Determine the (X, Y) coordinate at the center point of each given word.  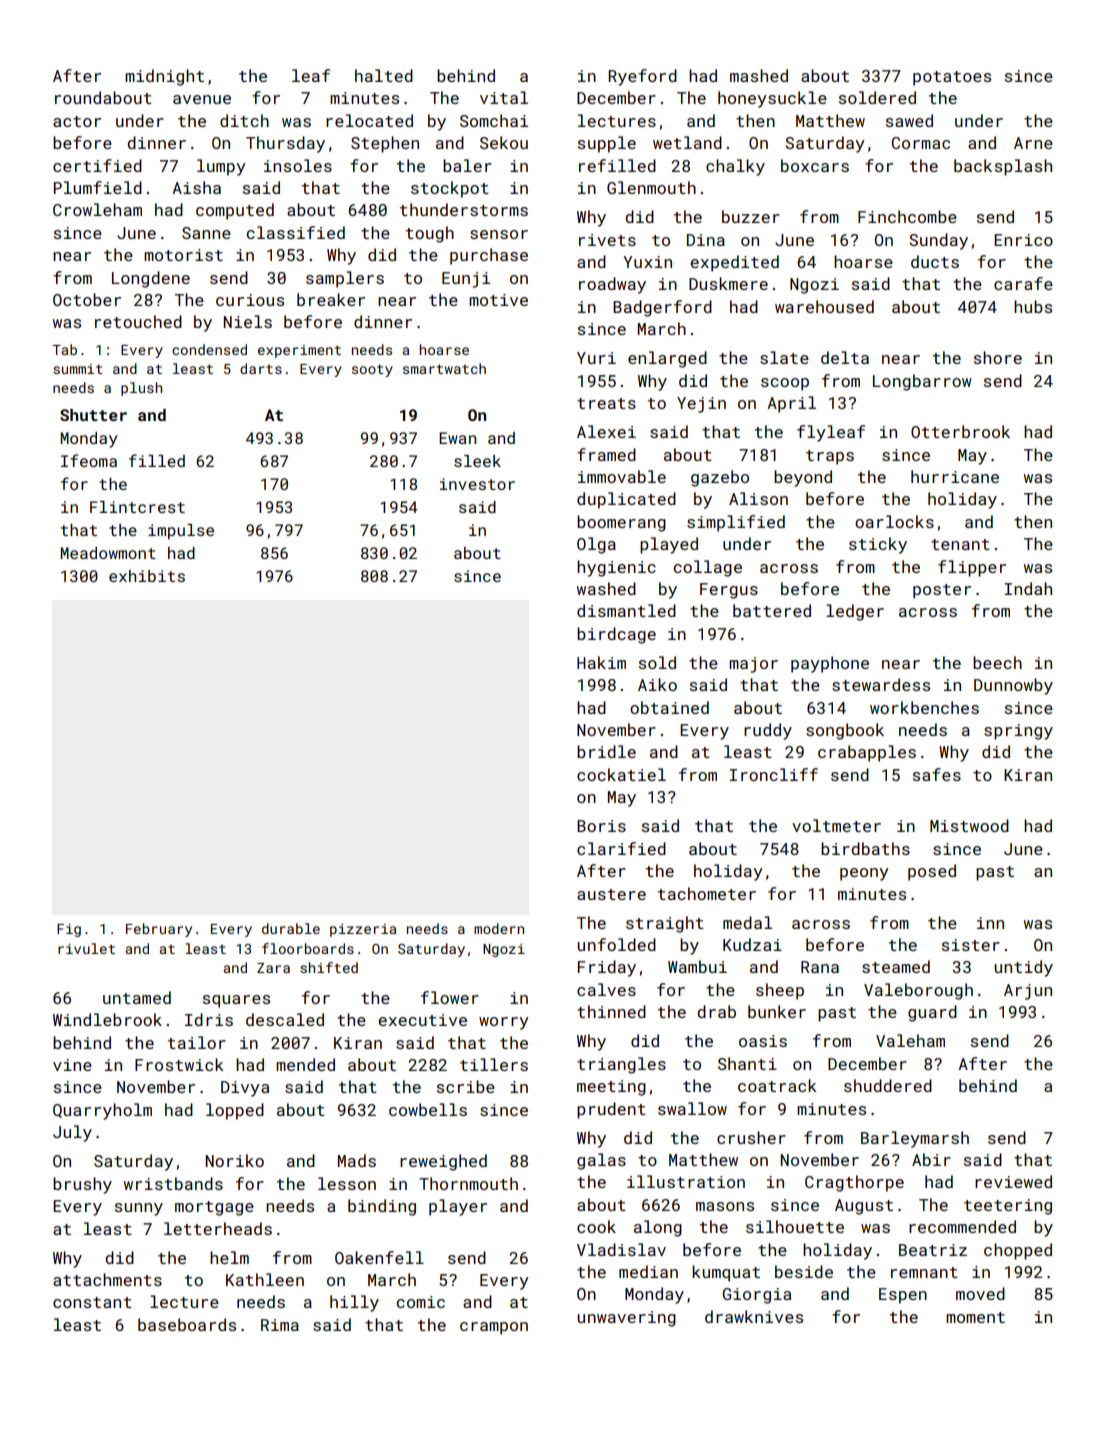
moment (975, 1317)
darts (261, 368)
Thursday (285, 144)
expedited (734, 263)
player (458, 1207)
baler (467, 165)
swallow (692, 1108)
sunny (139, 1209)
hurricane (955, 476)
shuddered (888, 1085)
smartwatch (444, 368)
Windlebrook (107, 1019)
